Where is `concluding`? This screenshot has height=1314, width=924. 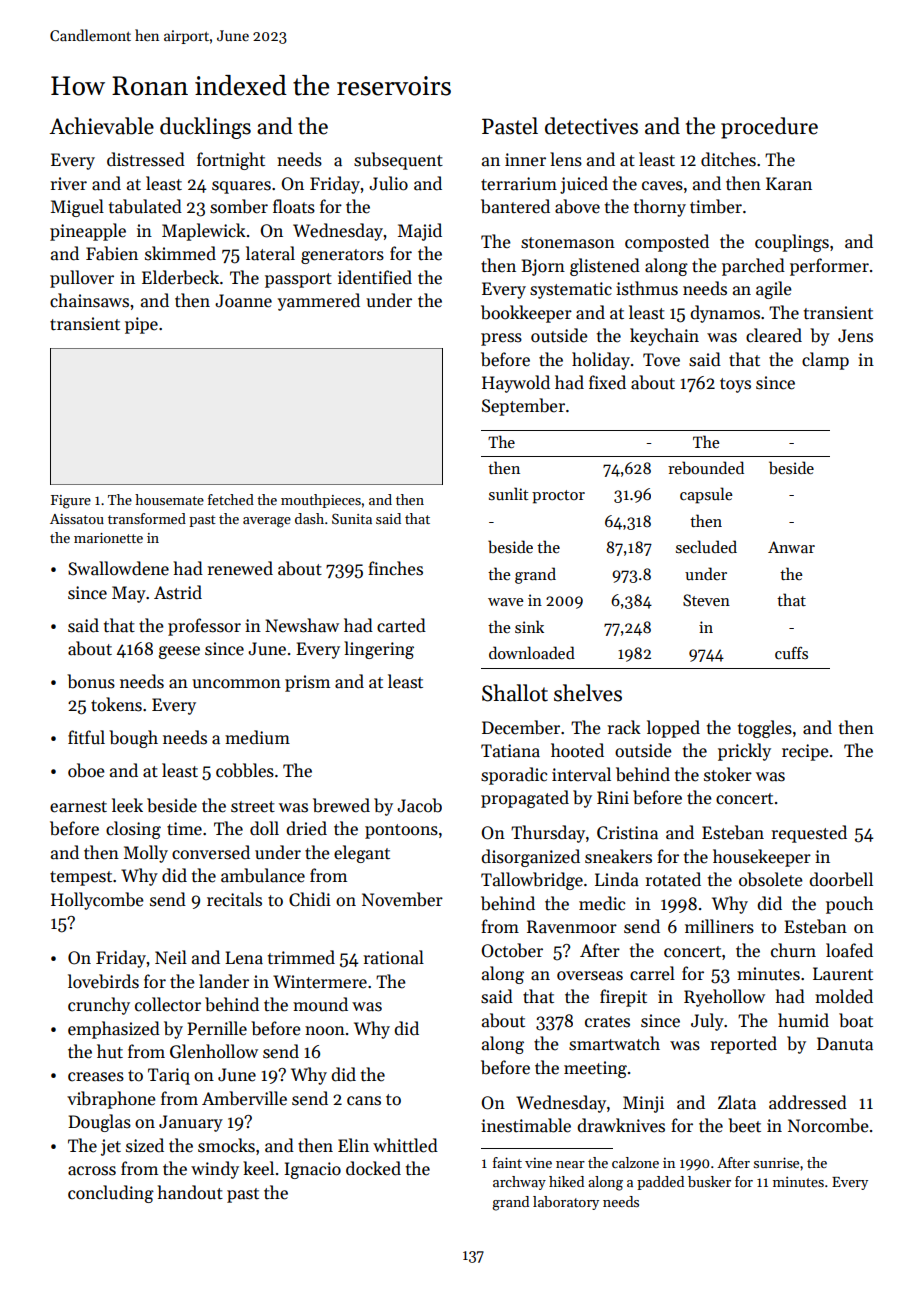 concluding is located at coordinates (111, 1194).
